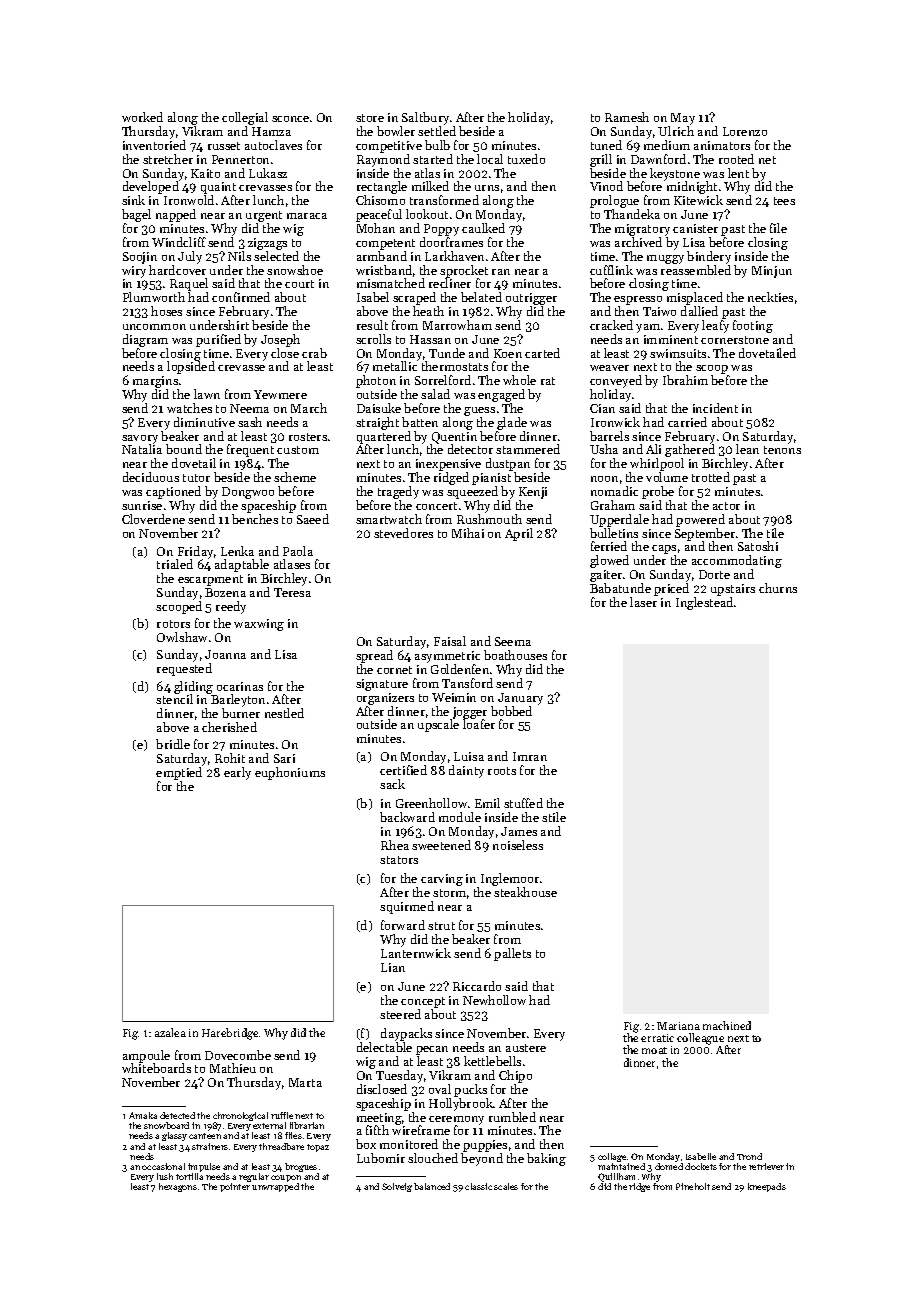  What do you see at coordinates (683, 119) in the page?
I see `May` at bounding box center [683, 119].
